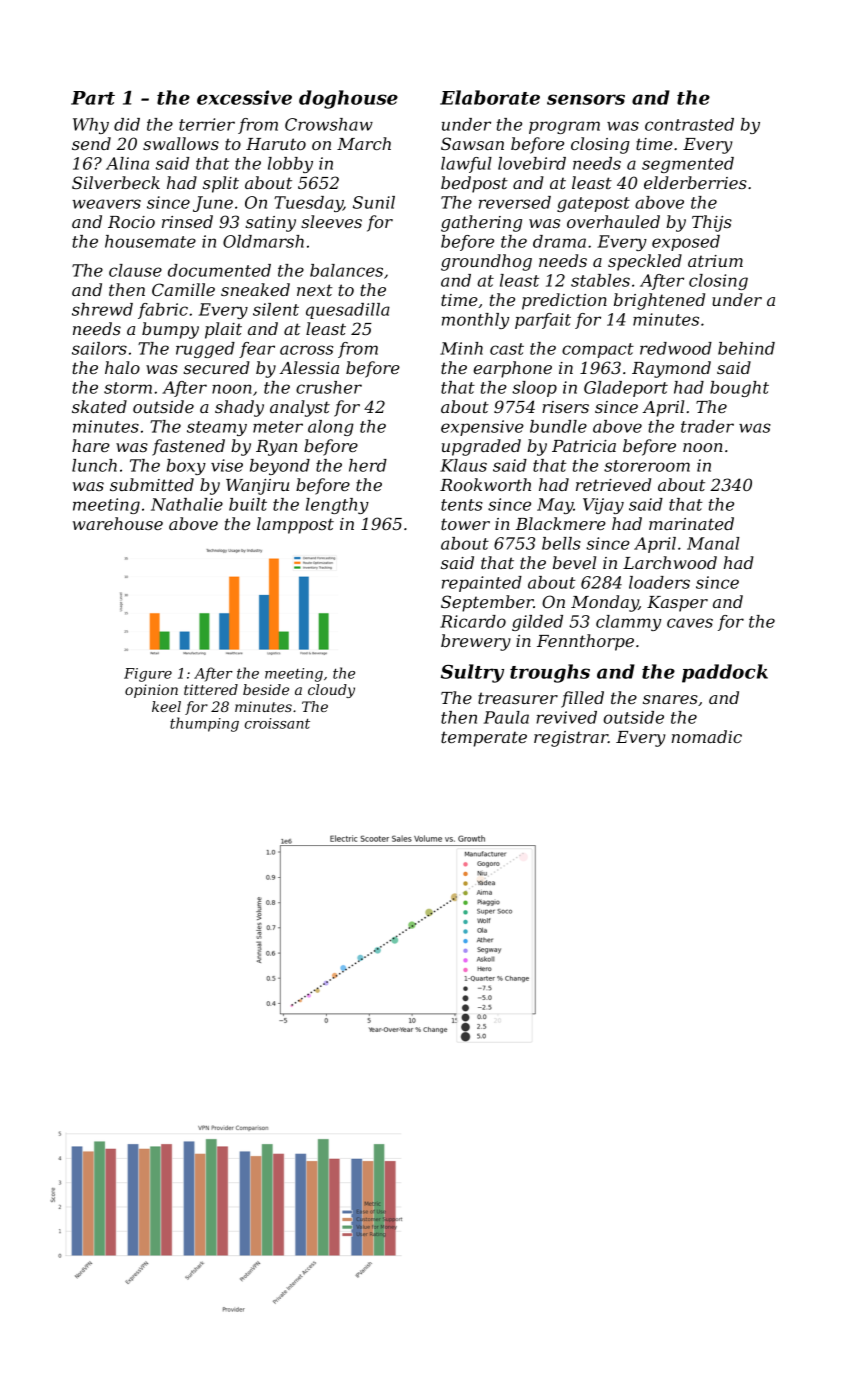 The image size is (849, 1400). Describe the element at coordinates (475, 321) in the image. I see `monthly` at that location.
